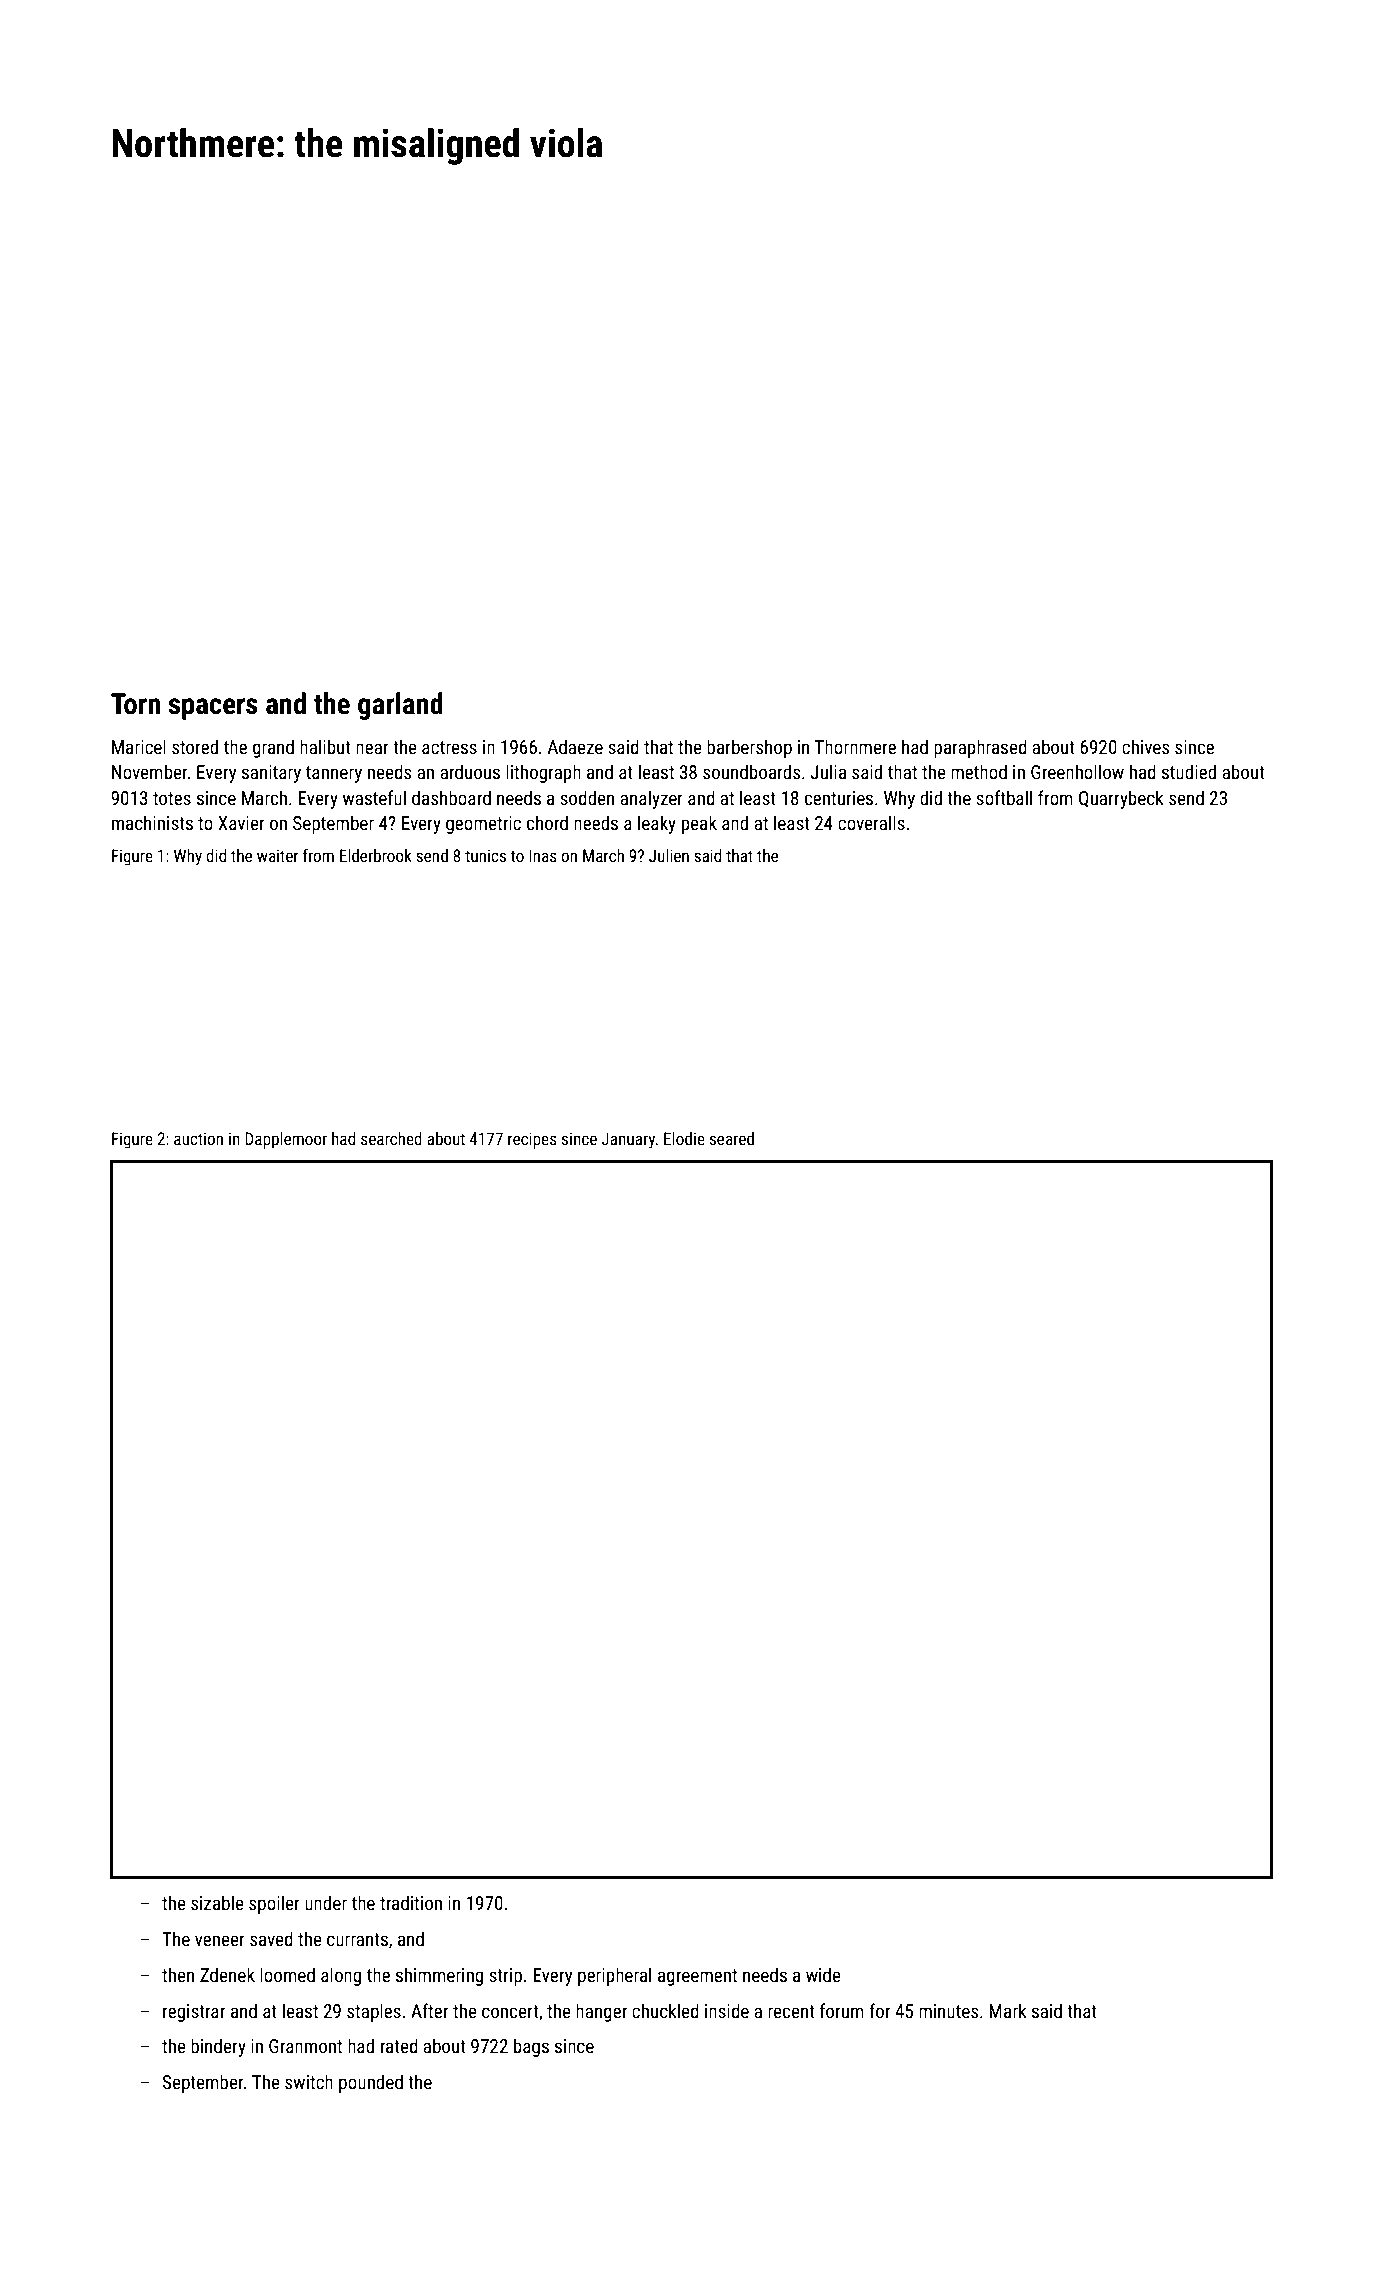 The height and width of the screenshot is (2278, 1383). I want to click on chives, so click(1145, 746).
